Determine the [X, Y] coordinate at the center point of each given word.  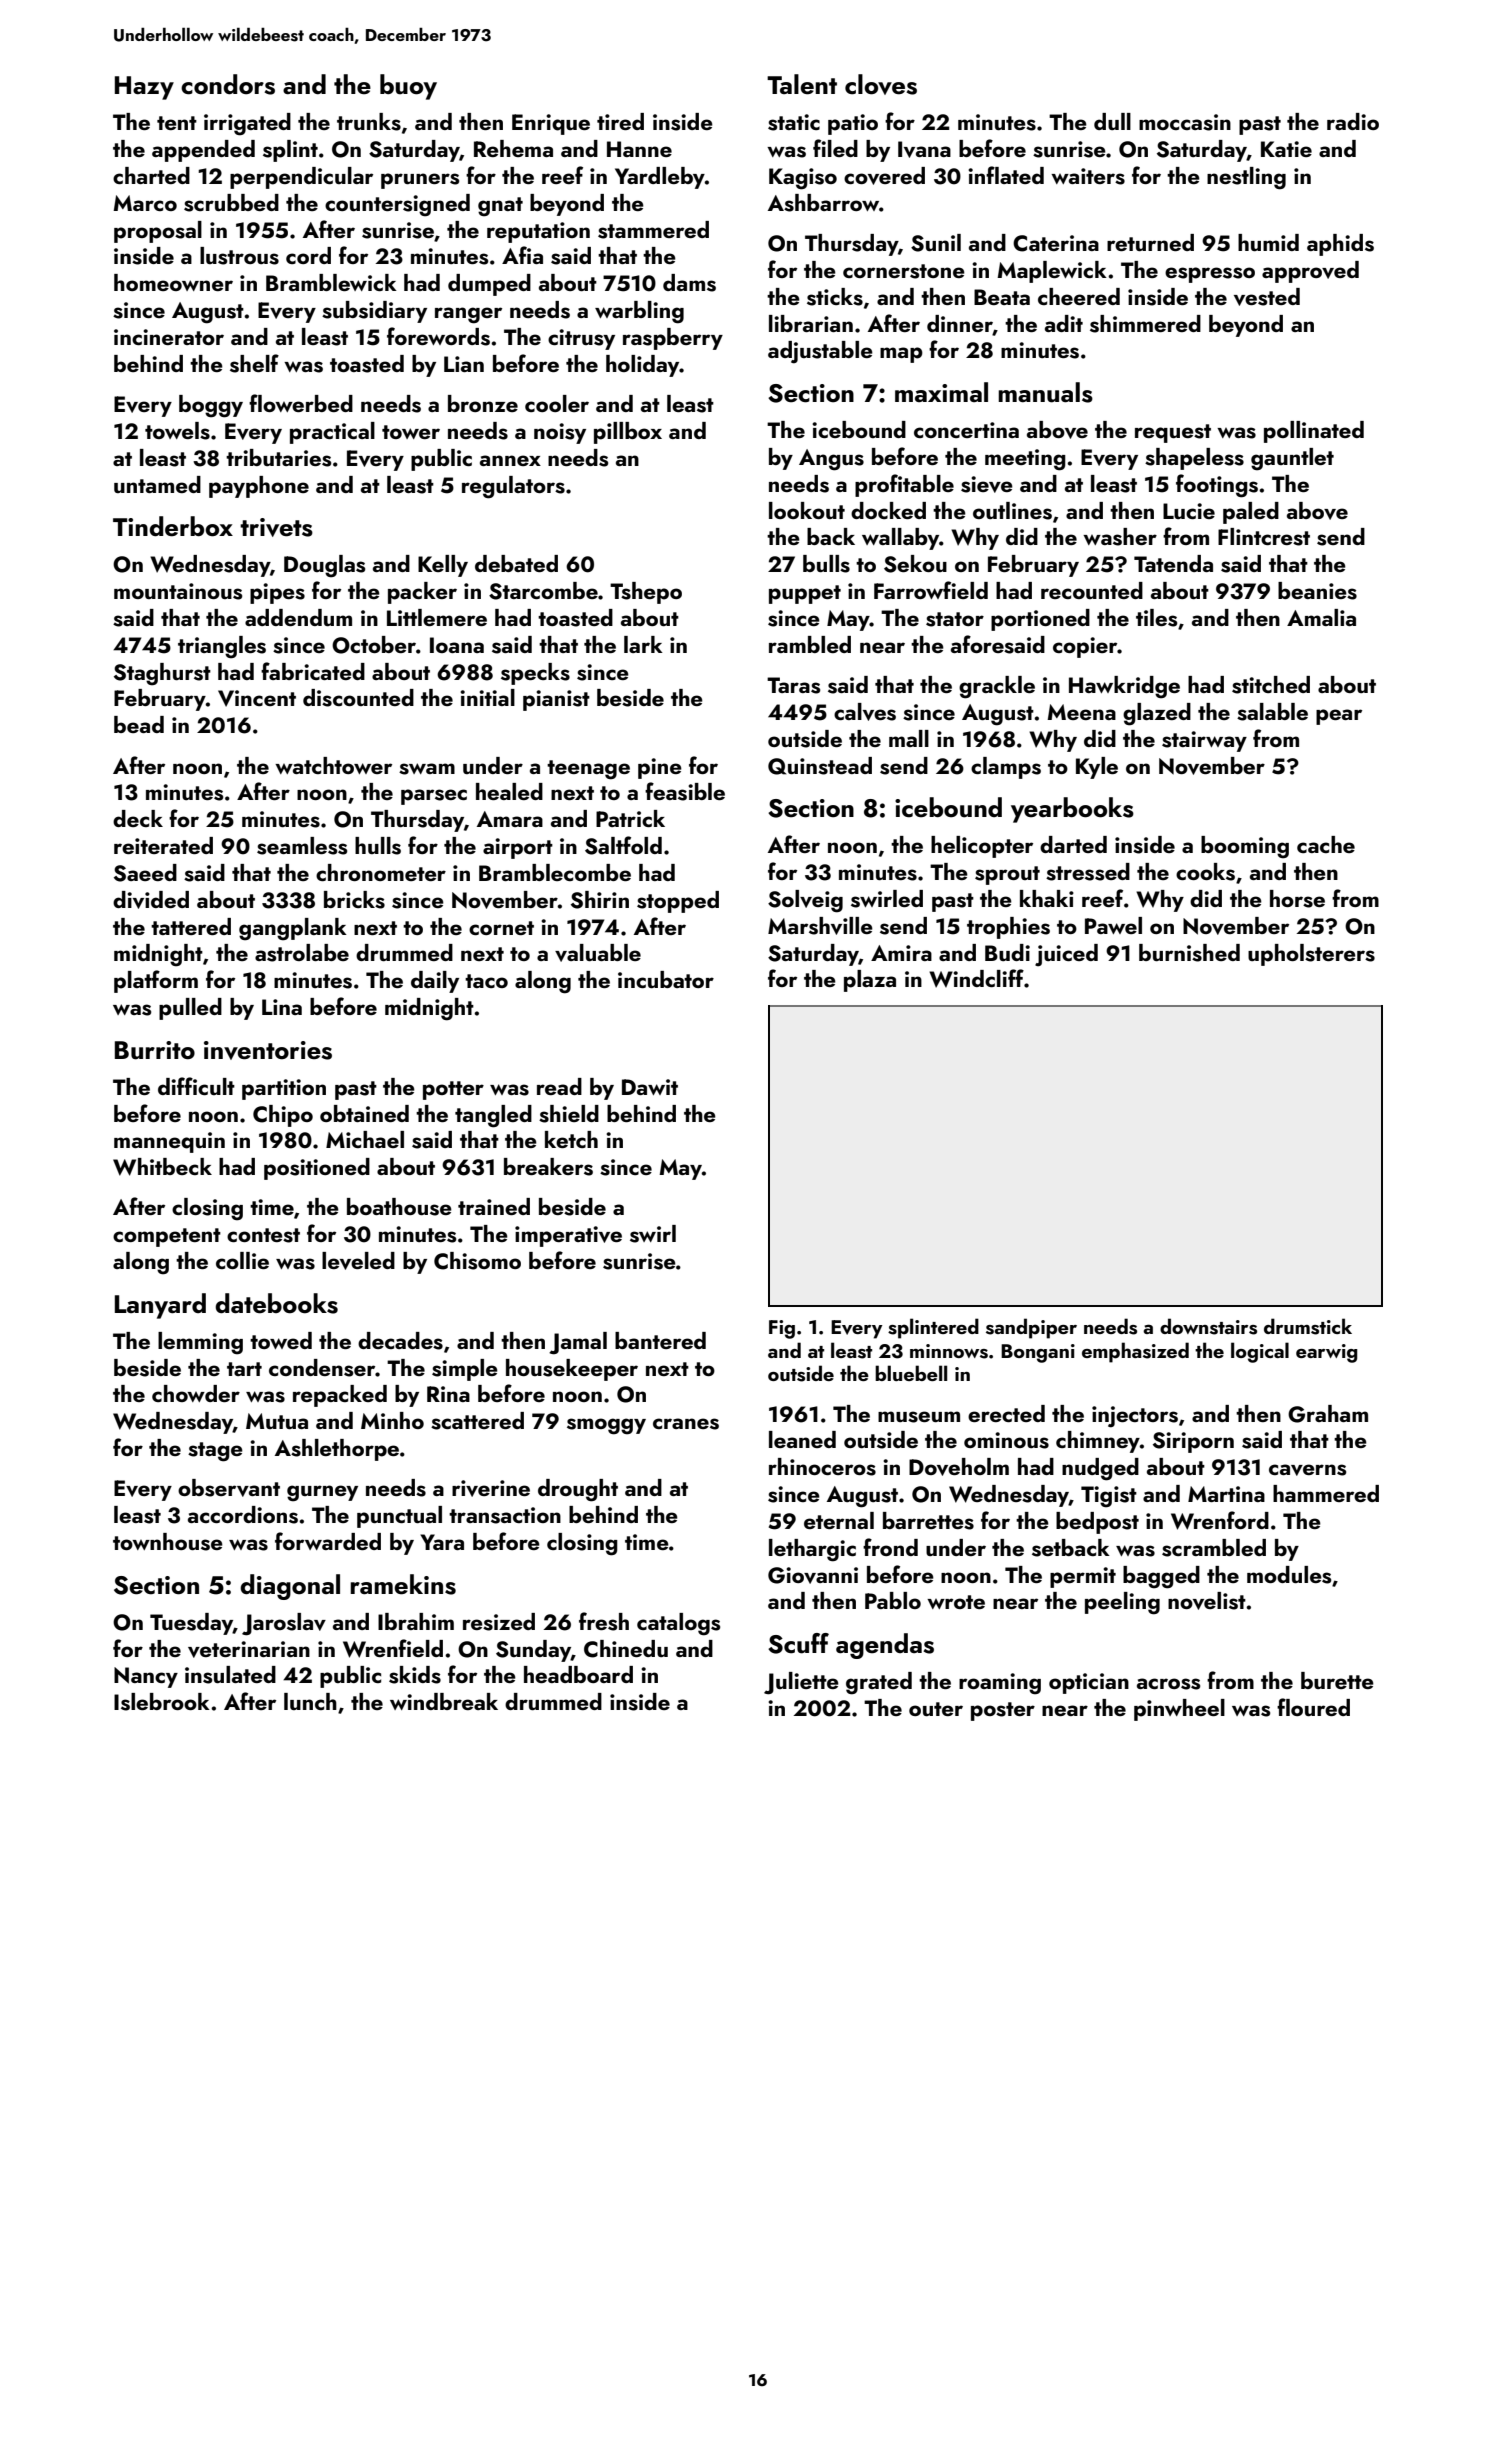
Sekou [915, 564]
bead [139, 724]
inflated [1006, 175]
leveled [358, 1261]
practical [332, 433]
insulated [230, 1675]
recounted [1092, 590]
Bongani [1038, 1353]
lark [643, 644]
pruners [420, 181]
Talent [802, 84]
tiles [1156, 618]
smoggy [606, 1426]
